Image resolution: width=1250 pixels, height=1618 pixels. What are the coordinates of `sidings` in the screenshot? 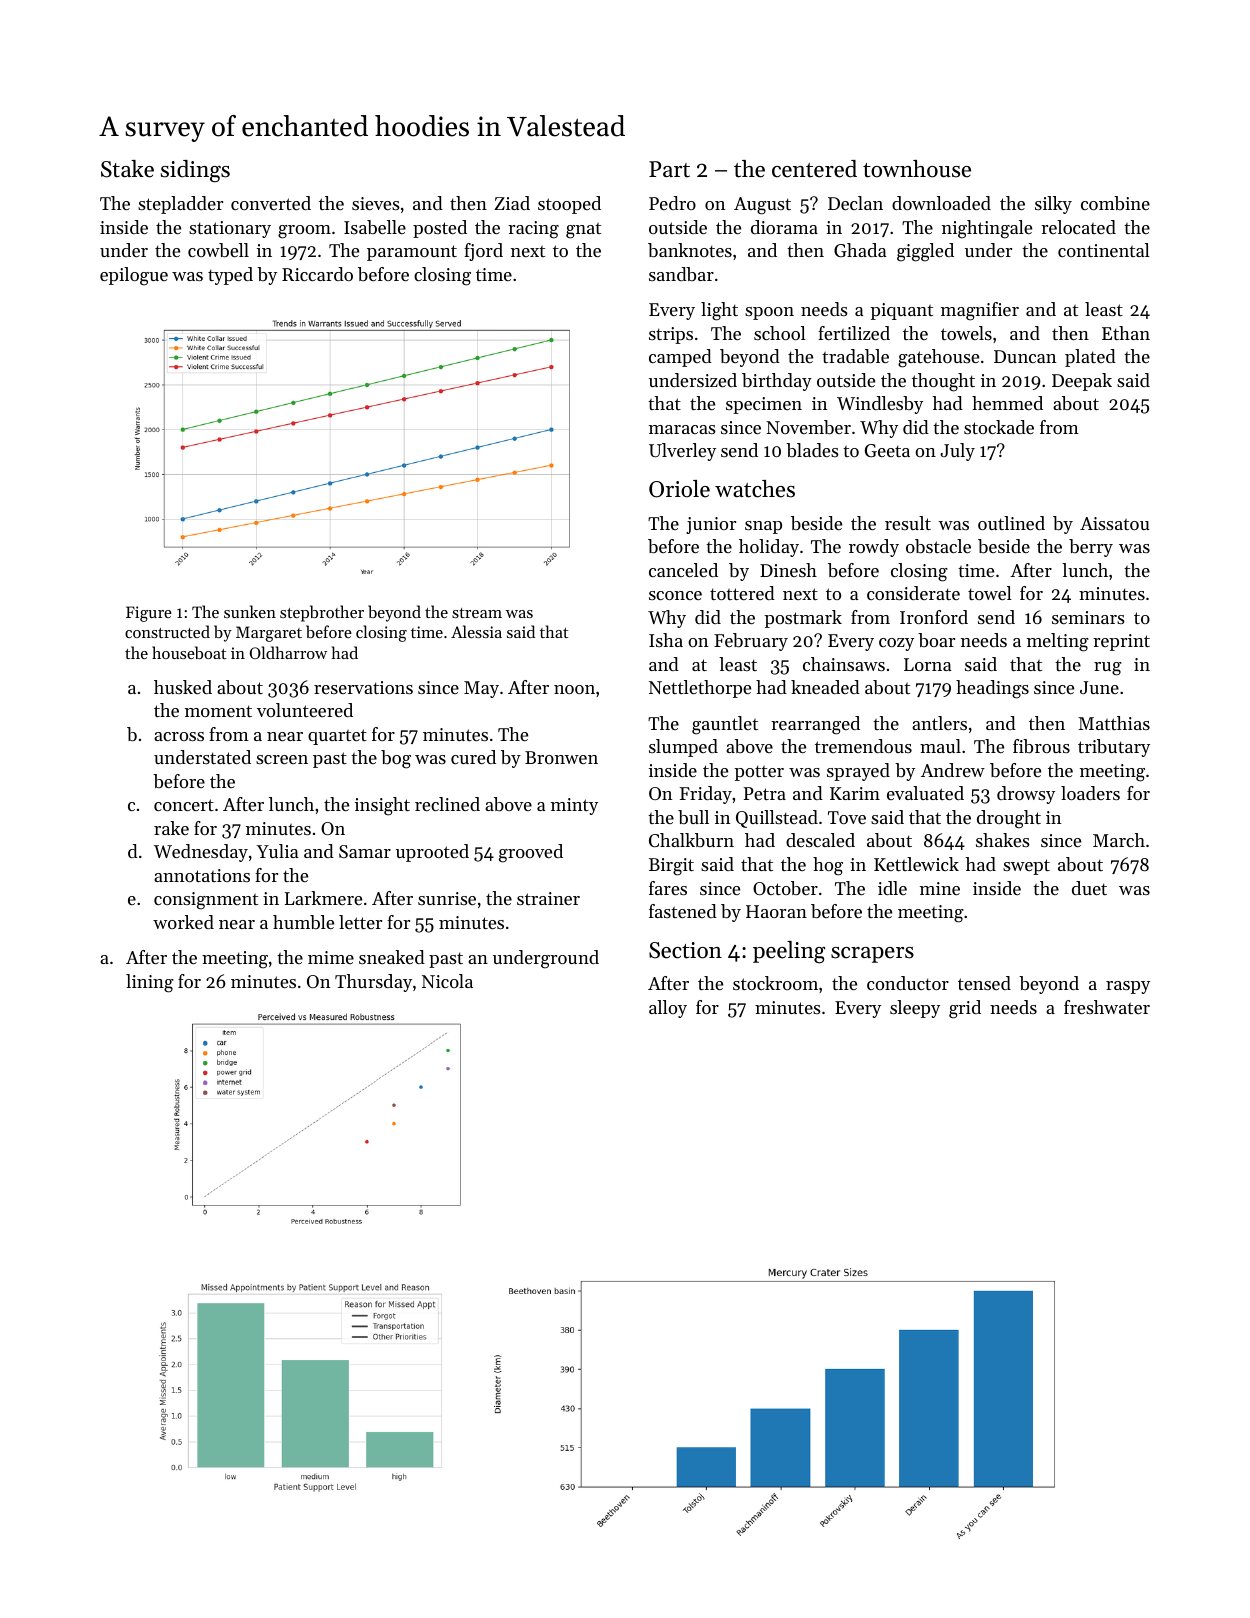 It's located at (195, 171).
